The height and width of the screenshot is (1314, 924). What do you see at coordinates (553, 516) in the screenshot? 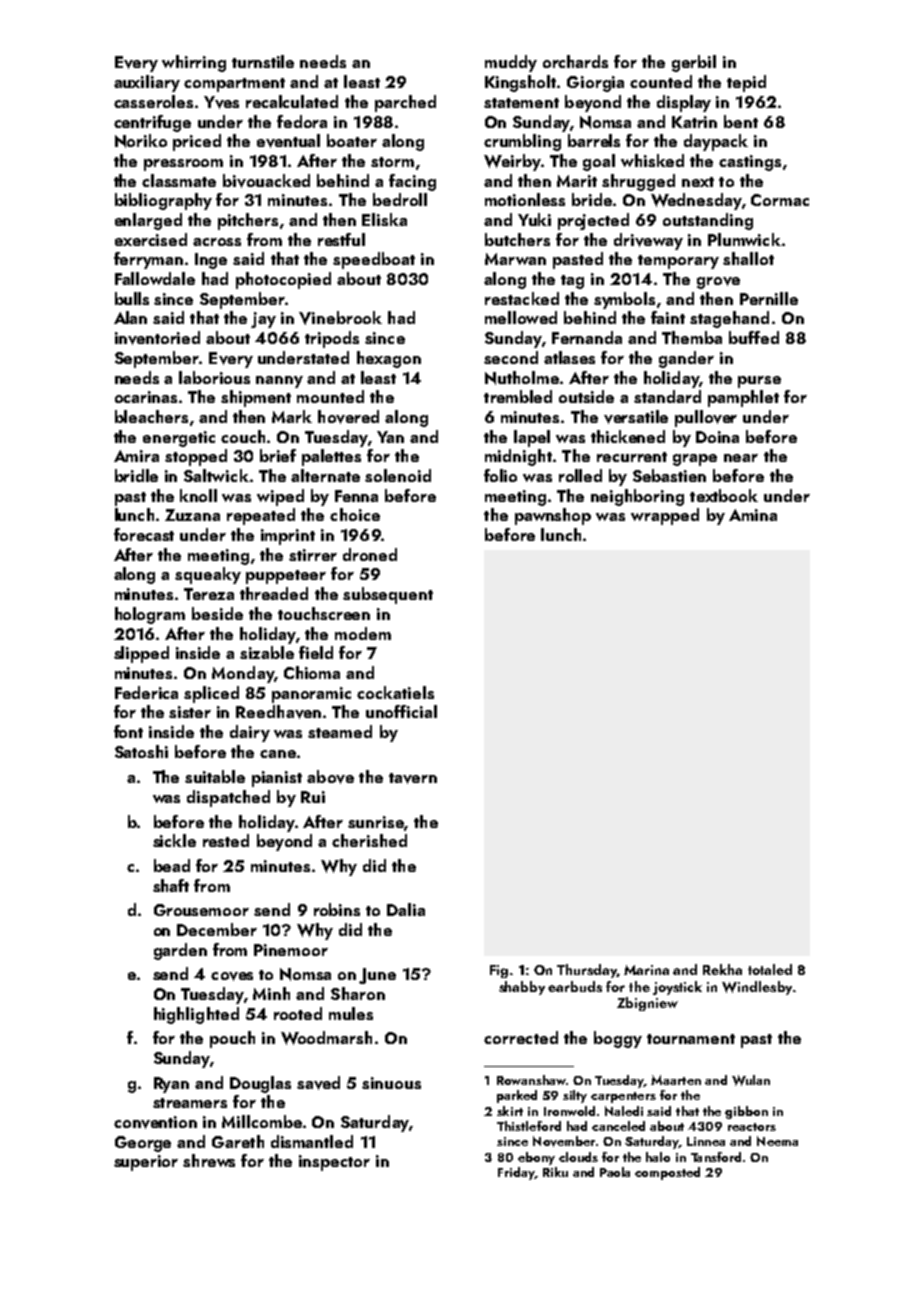
I see `pawnshop` at bounding box center [553, 516].
